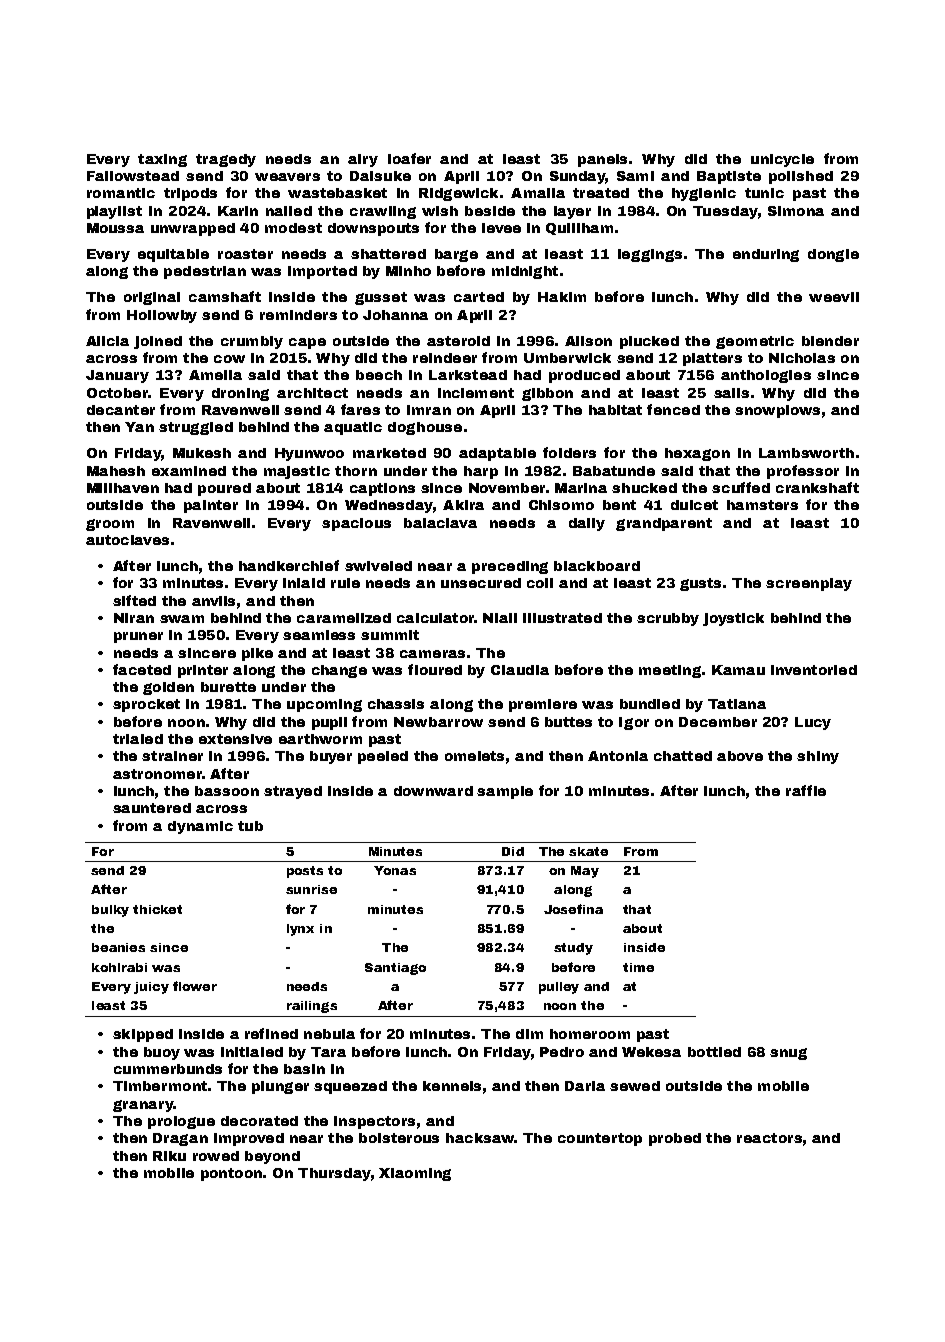  I want to click on Alicia, so click(107, 341).
